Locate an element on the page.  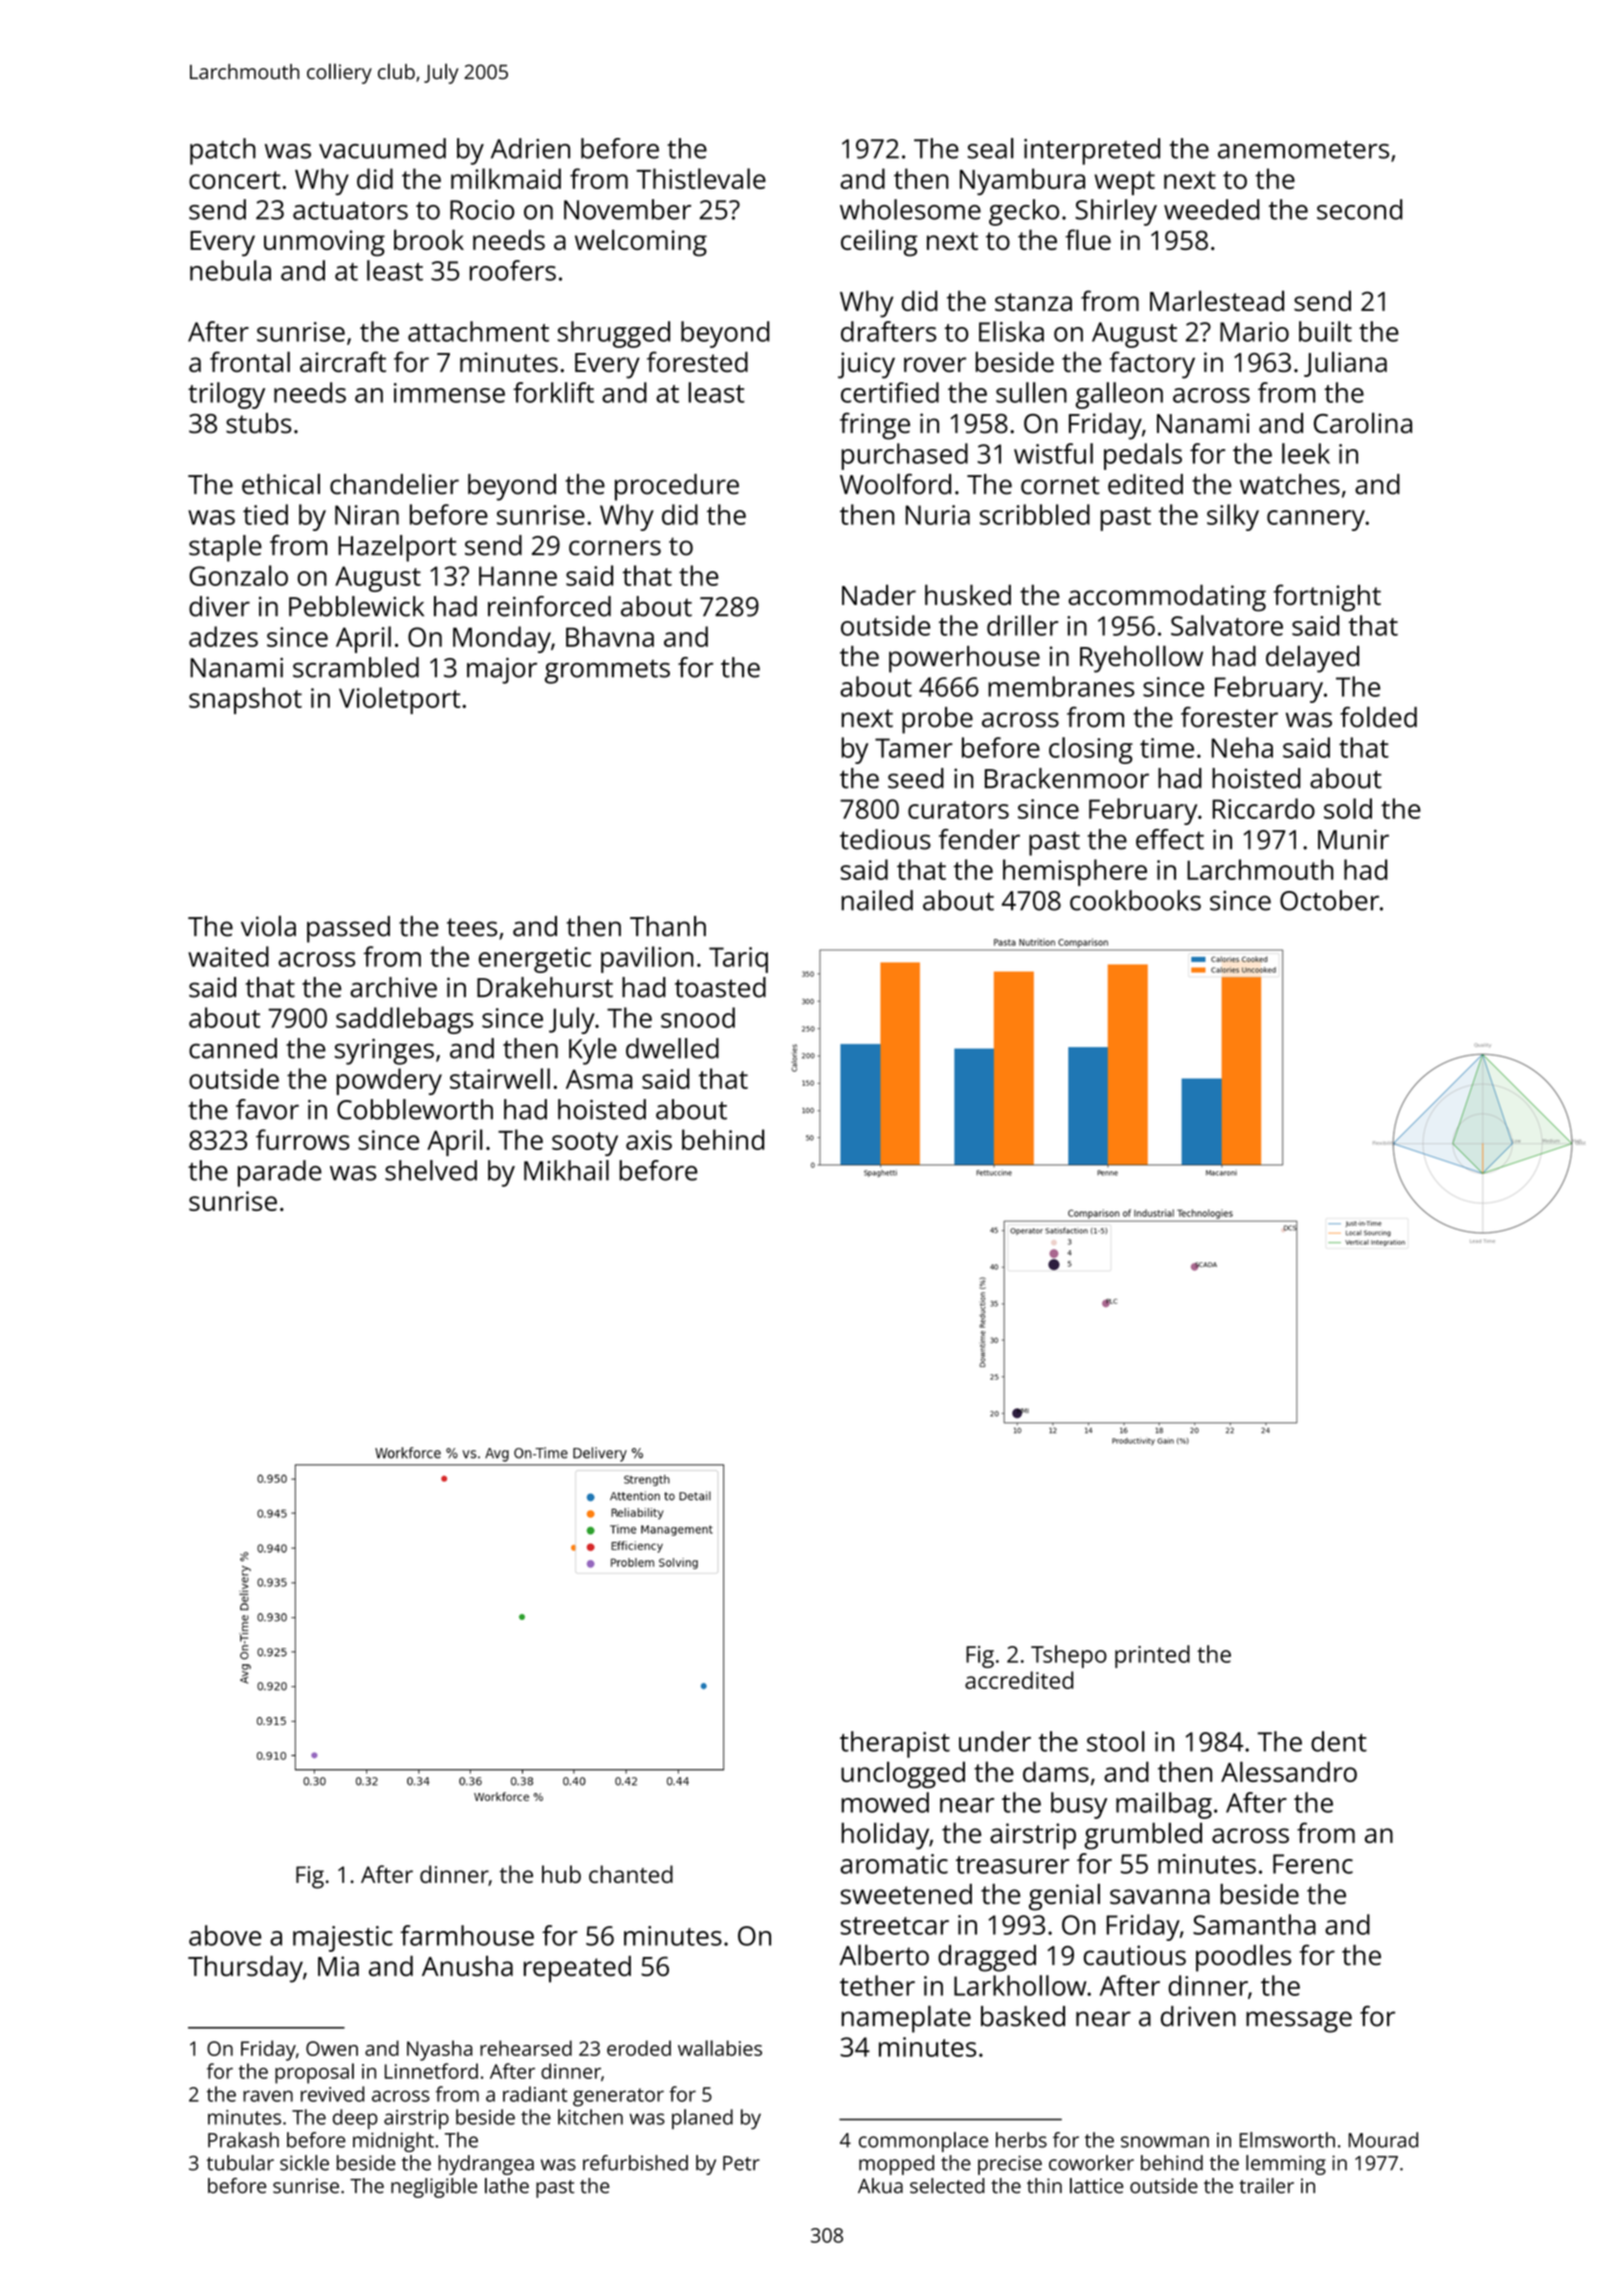
accommodating is located at coordinates (1167, 598).
